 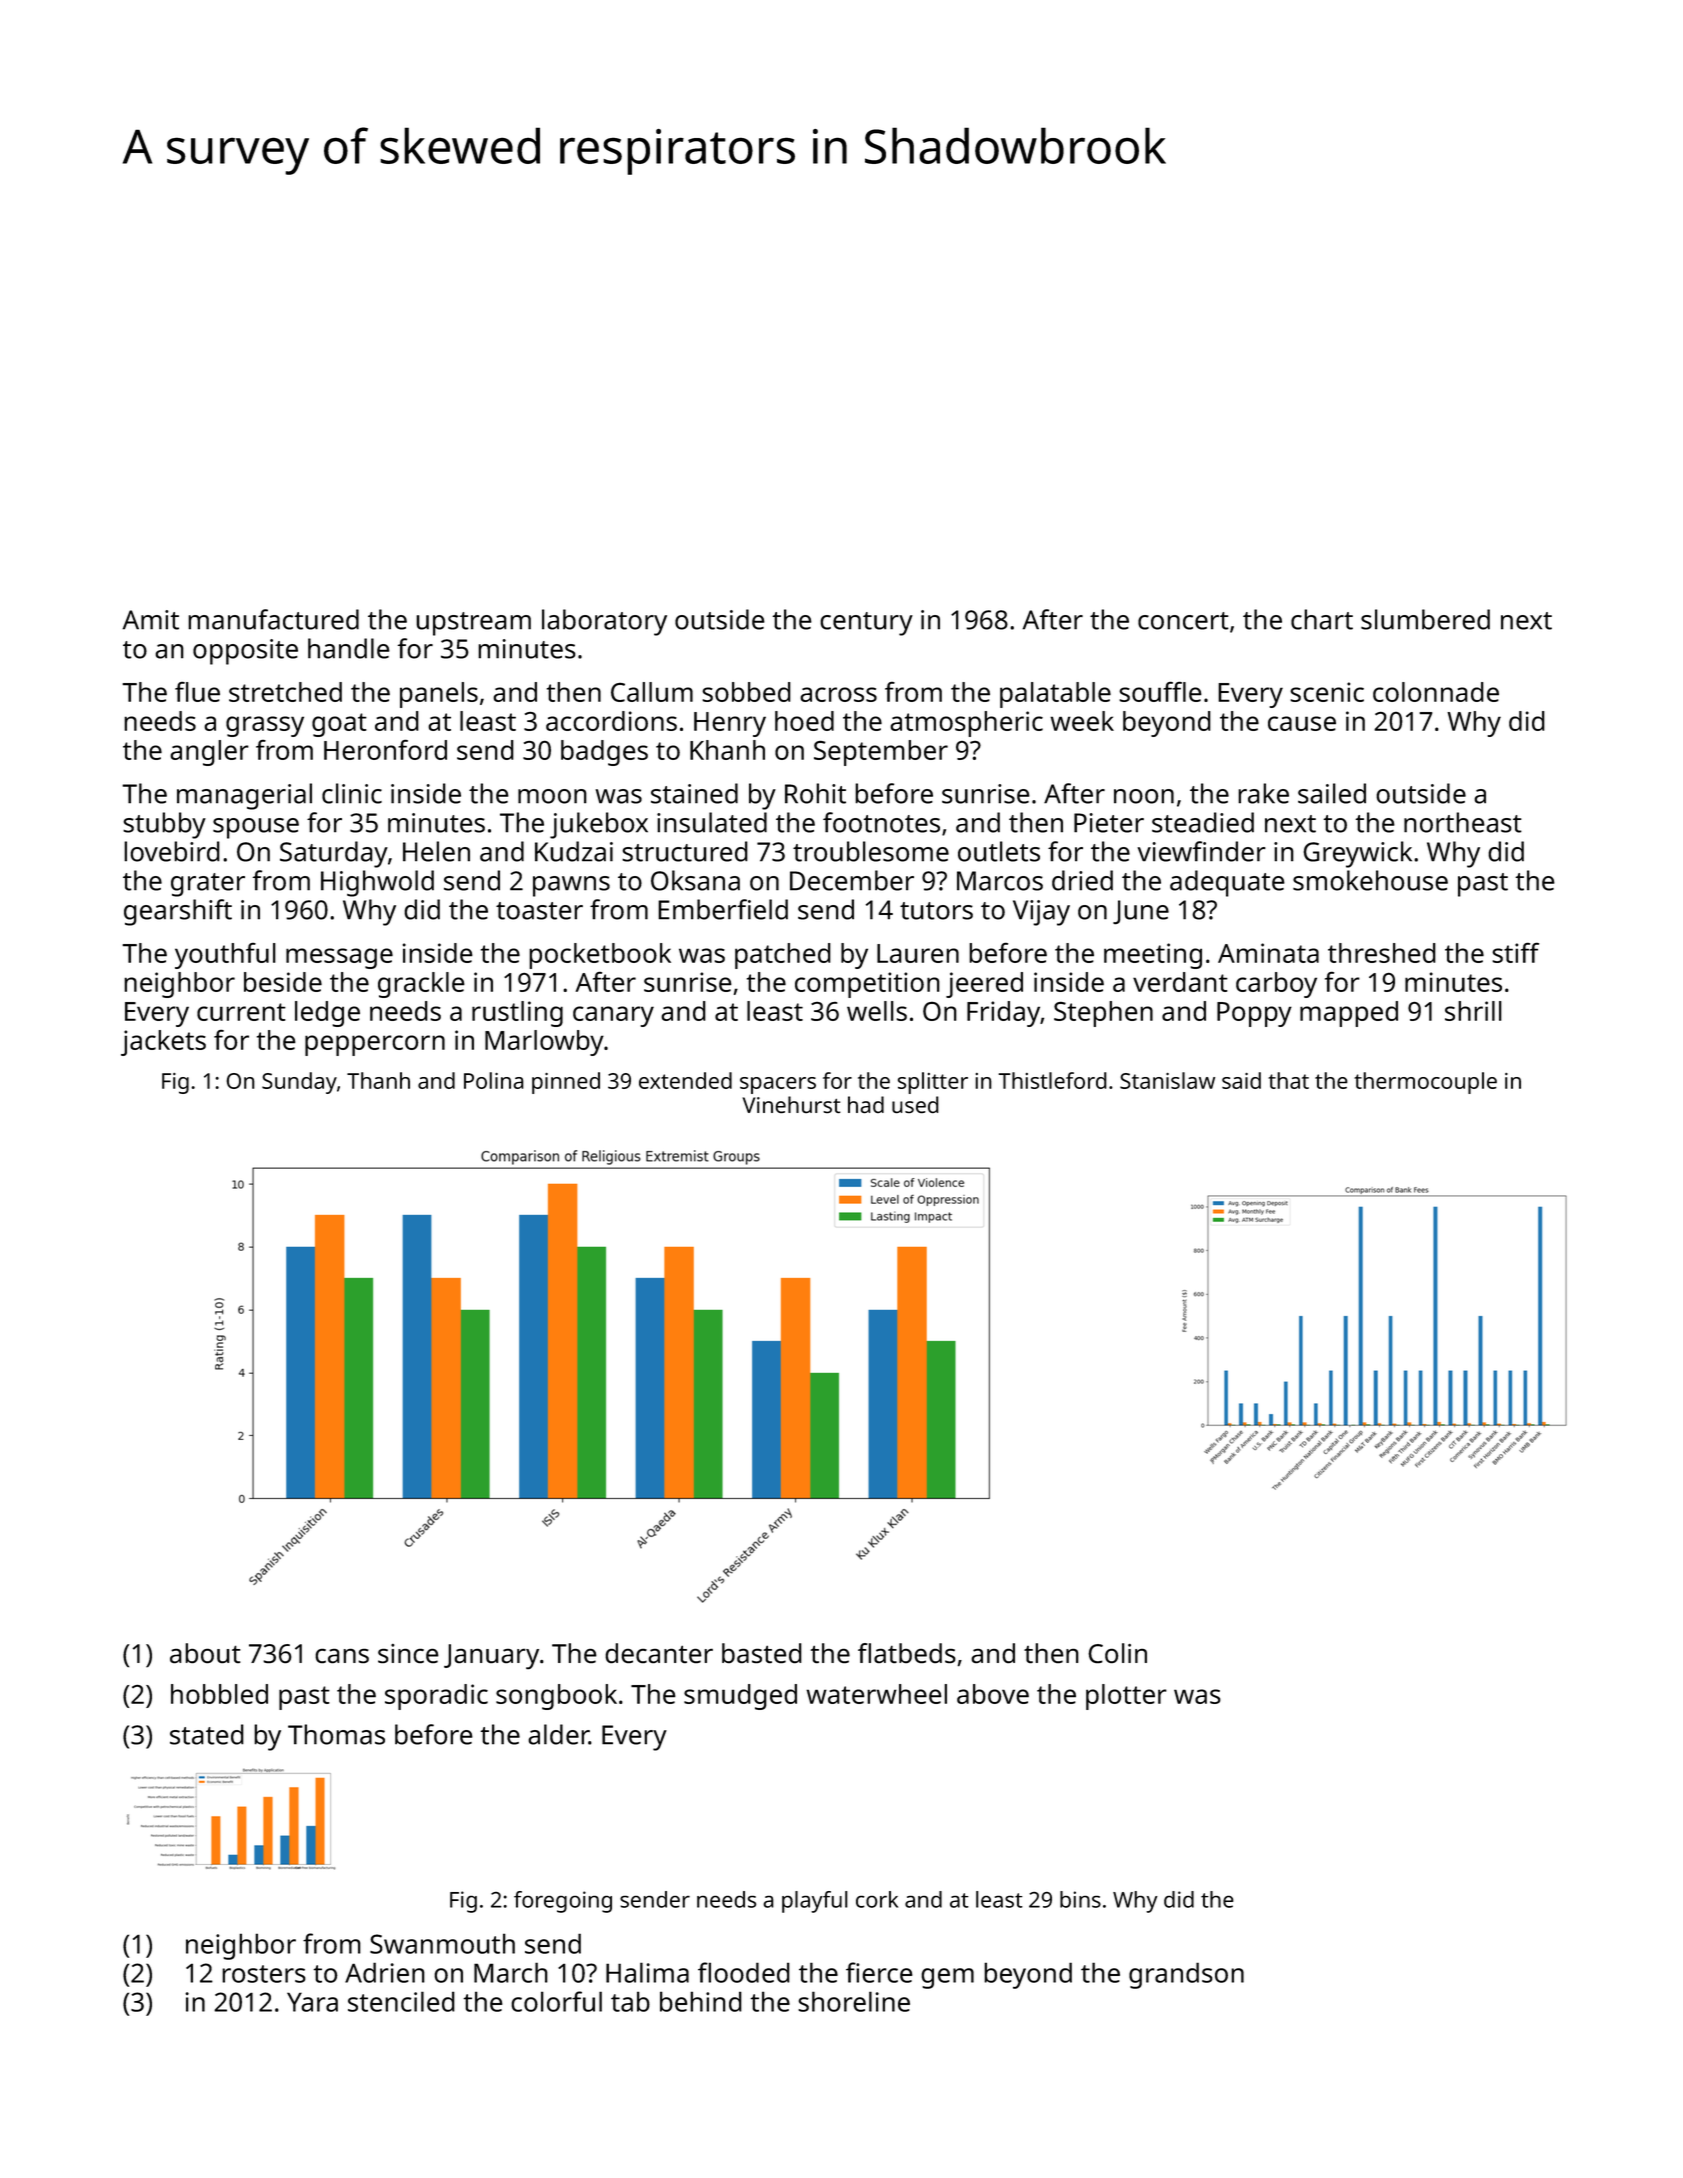 I want to click on Yara, so click(x=312, y=2002).
